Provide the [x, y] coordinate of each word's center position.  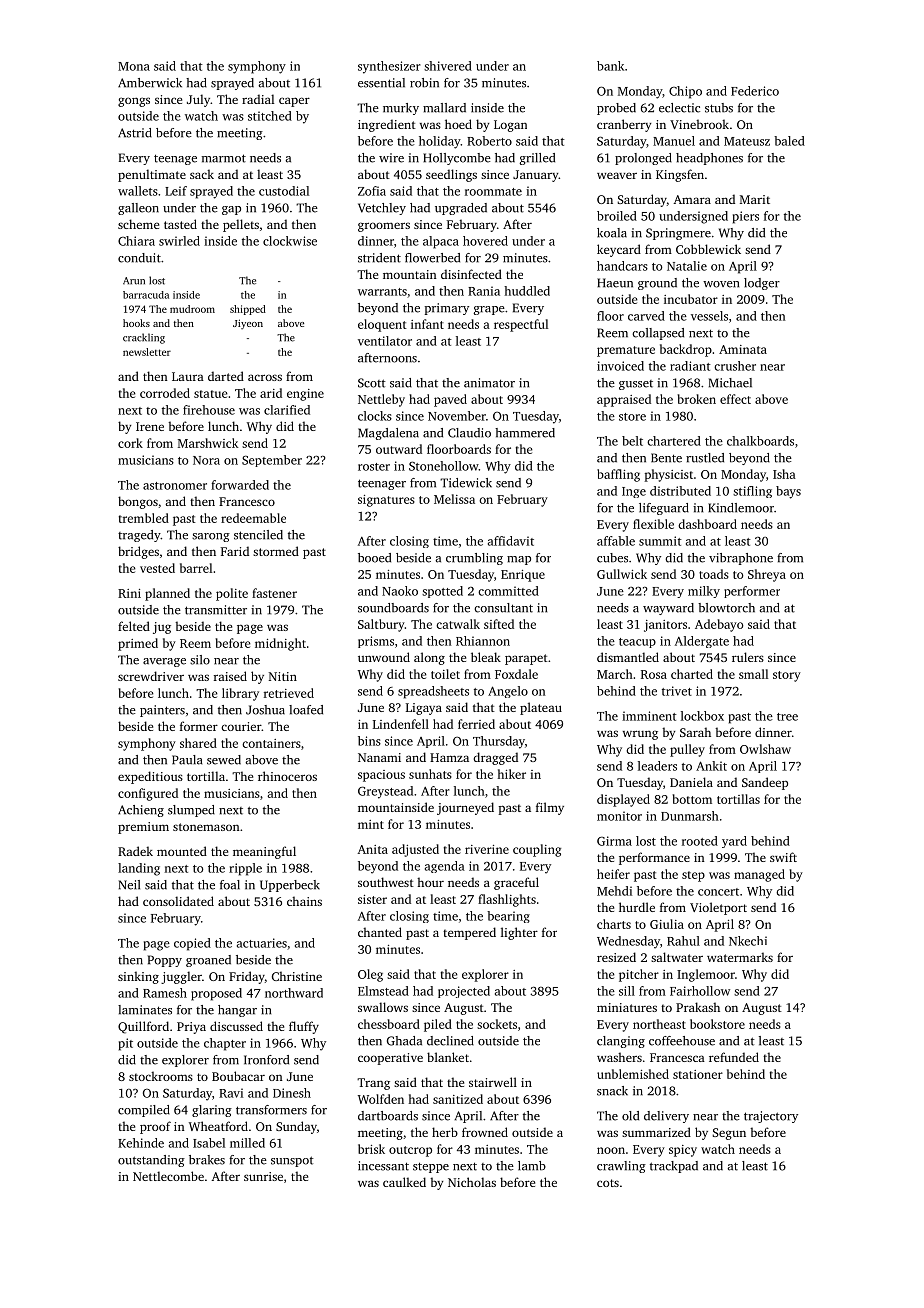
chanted [380, 932]
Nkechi [748, 941]
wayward [668, 609]
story [787, 676]
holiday [440, 142]
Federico [755, 91]
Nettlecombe [168, 1176]
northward [294, 993]
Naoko [400, 591]
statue [211, 394]
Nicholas [472, 1182]
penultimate [152, 175]
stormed [276, 551]
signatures [386, 501]
